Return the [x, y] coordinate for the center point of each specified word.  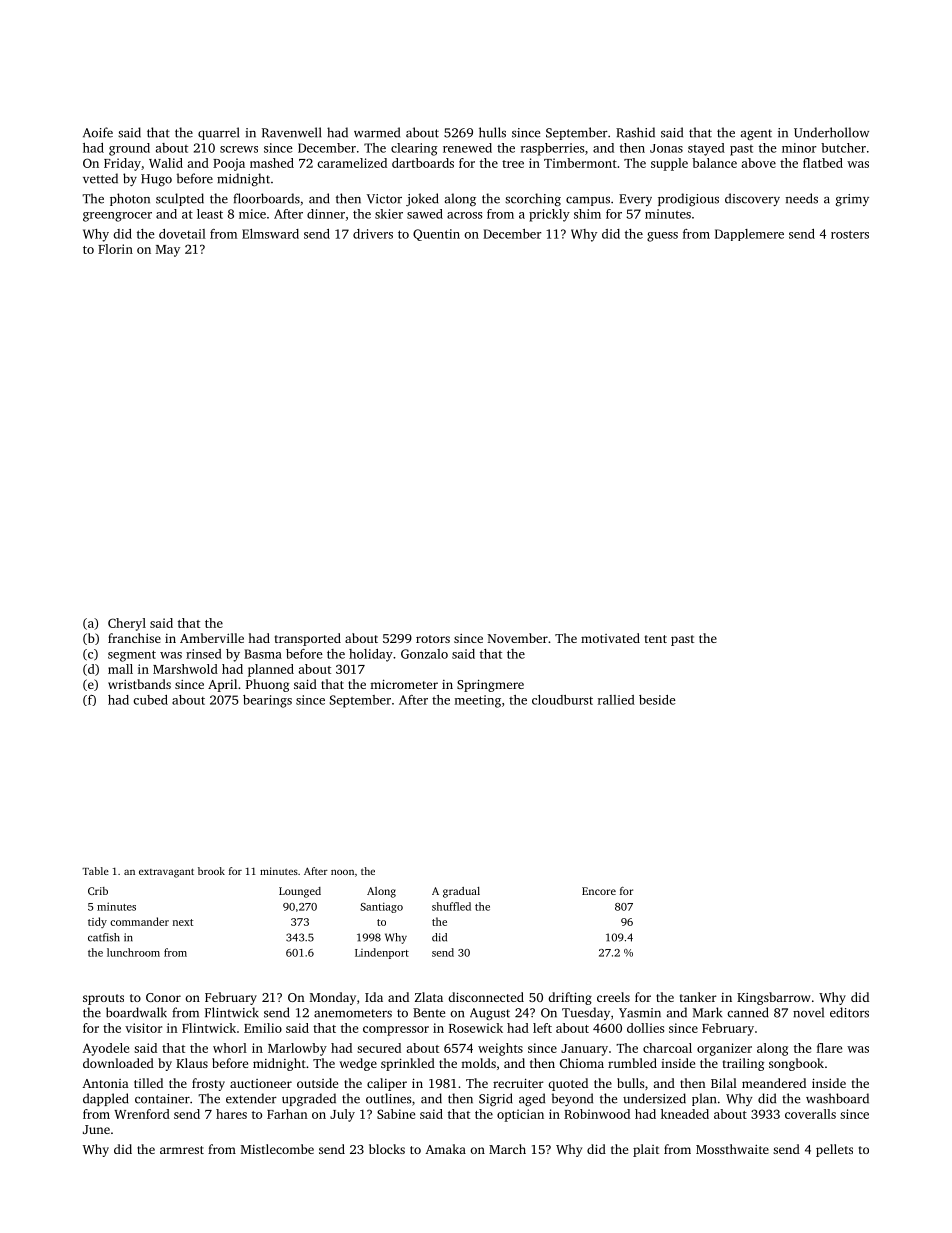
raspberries [553, 149]
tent [656, 639]
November [518, 638]
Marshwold [185, 669]
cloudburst [562, 700]
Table [95, 871]
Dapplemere [749, 235]
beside [657, 700]
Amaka [445, 1149]
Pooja [229, 164]
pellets [834, 1150]
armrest [182, 1150]
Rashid [635, 132]
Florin [115, 249]
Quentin [436, 235]
